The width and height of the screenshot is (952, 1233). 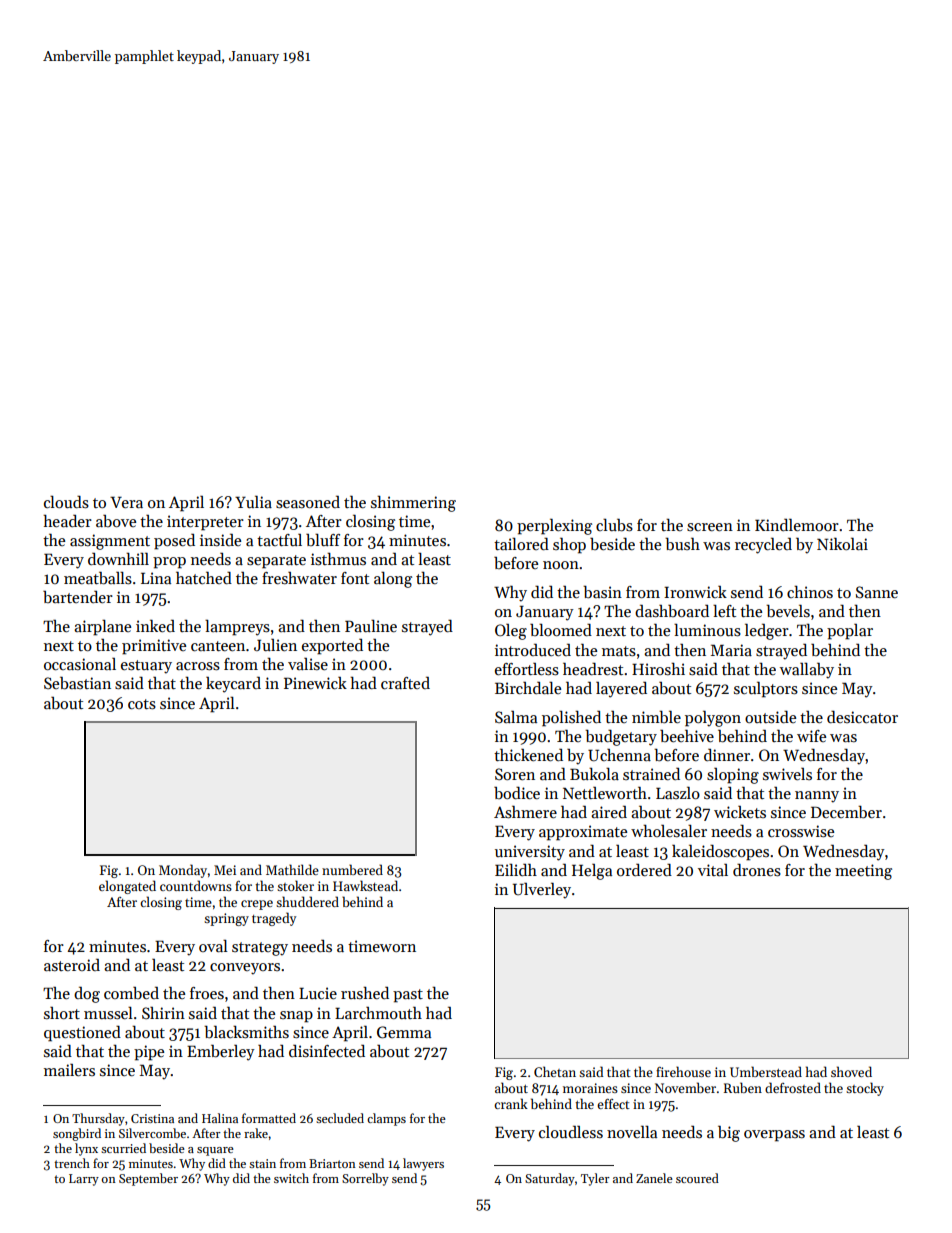 What do you see at coordinates (797, 524) in the screenshot?
I see `Kindlemoor` at bounding box center [797, 524].
